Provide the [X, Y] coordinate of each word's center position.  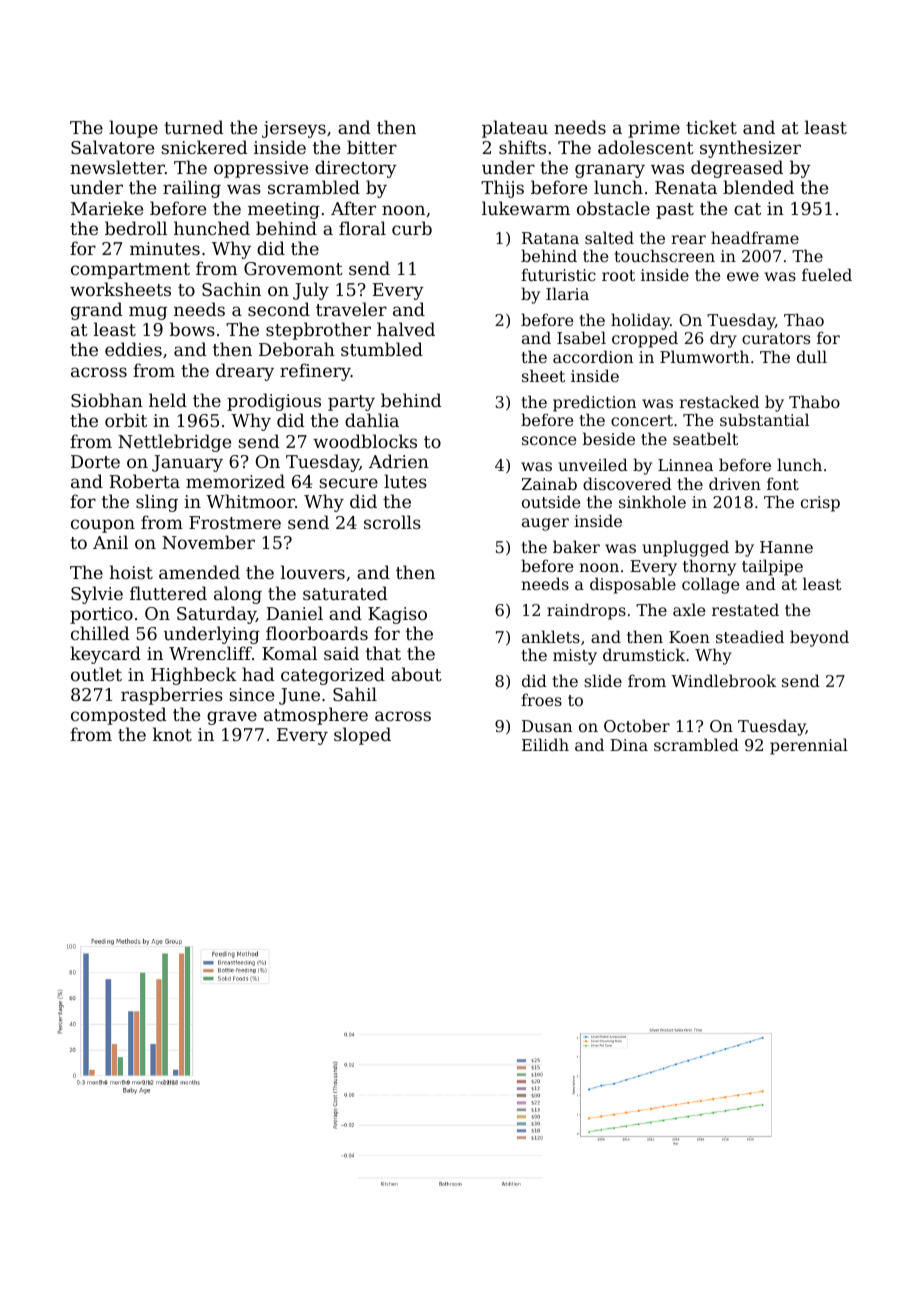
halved [406, 329]
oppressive [261, 169]
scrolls [392, 522]
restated [745, 609]
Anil [110, 542]
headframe [755, 237]
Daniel [295, 613]
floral [362, 228]
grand [96, 311]
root [618, 275]
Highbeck [194, 676]
